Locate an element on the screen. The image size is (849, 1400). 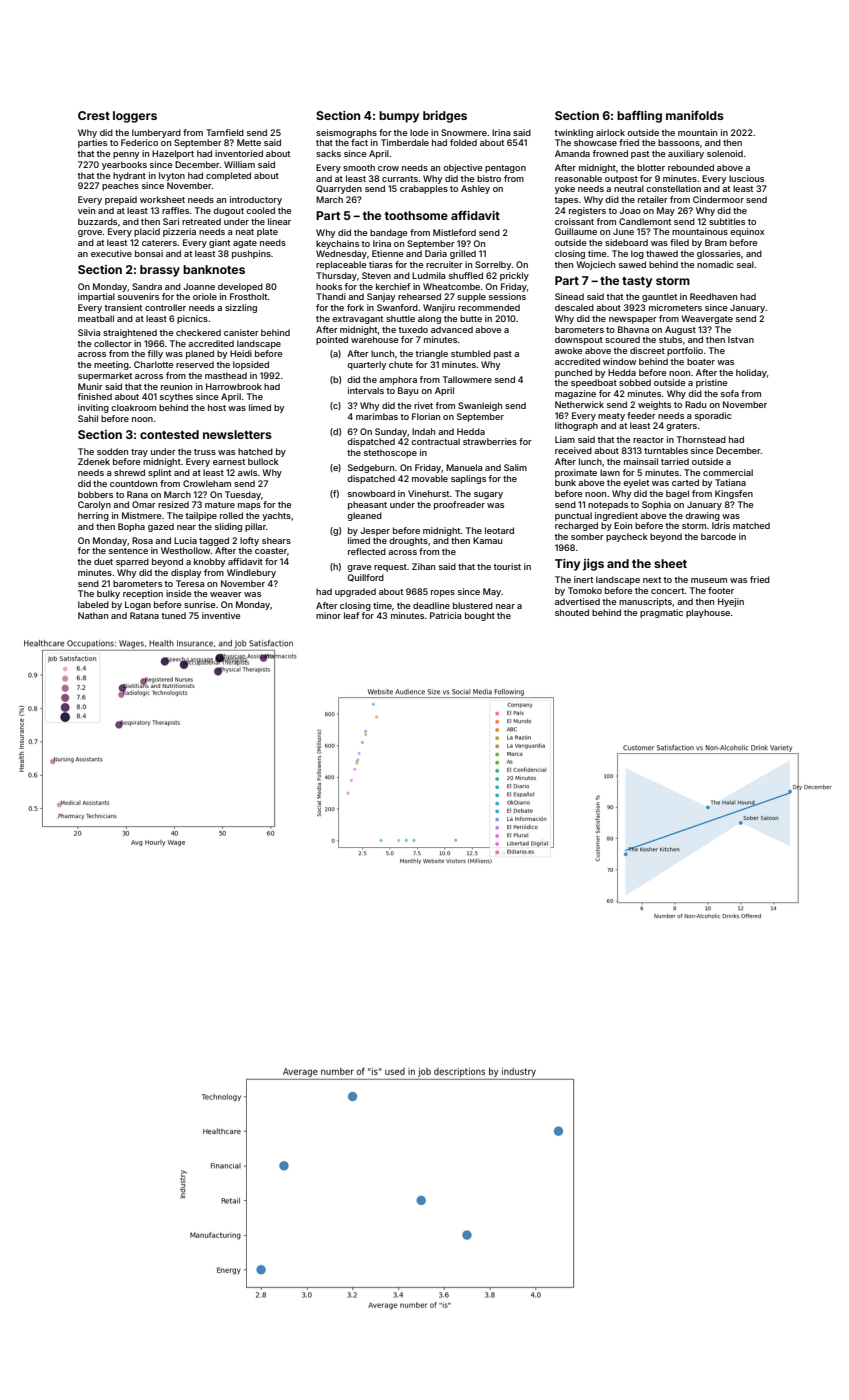
leaf is located at coordinates (351, 615).
